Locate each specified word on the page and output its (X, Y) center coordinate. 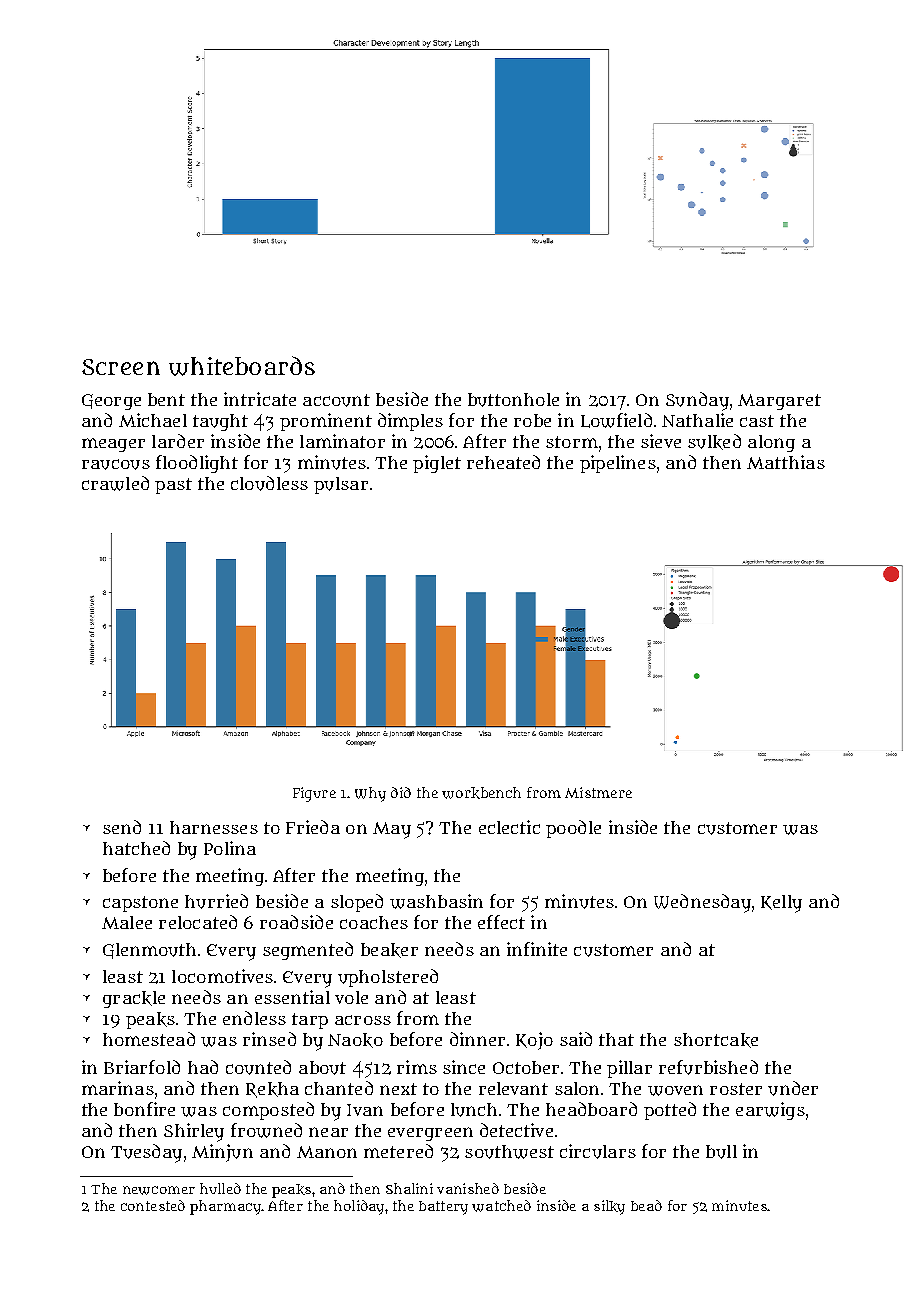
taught (220, 422)
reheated (503, 462)
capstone (140, 904)
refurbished (708, 1067)
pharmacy (225, 1207)
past (173, 486)
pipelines (618, 464)
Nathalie (697, 420)
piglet (437, 464)
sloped (357, 903)
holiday (359, 1207)
